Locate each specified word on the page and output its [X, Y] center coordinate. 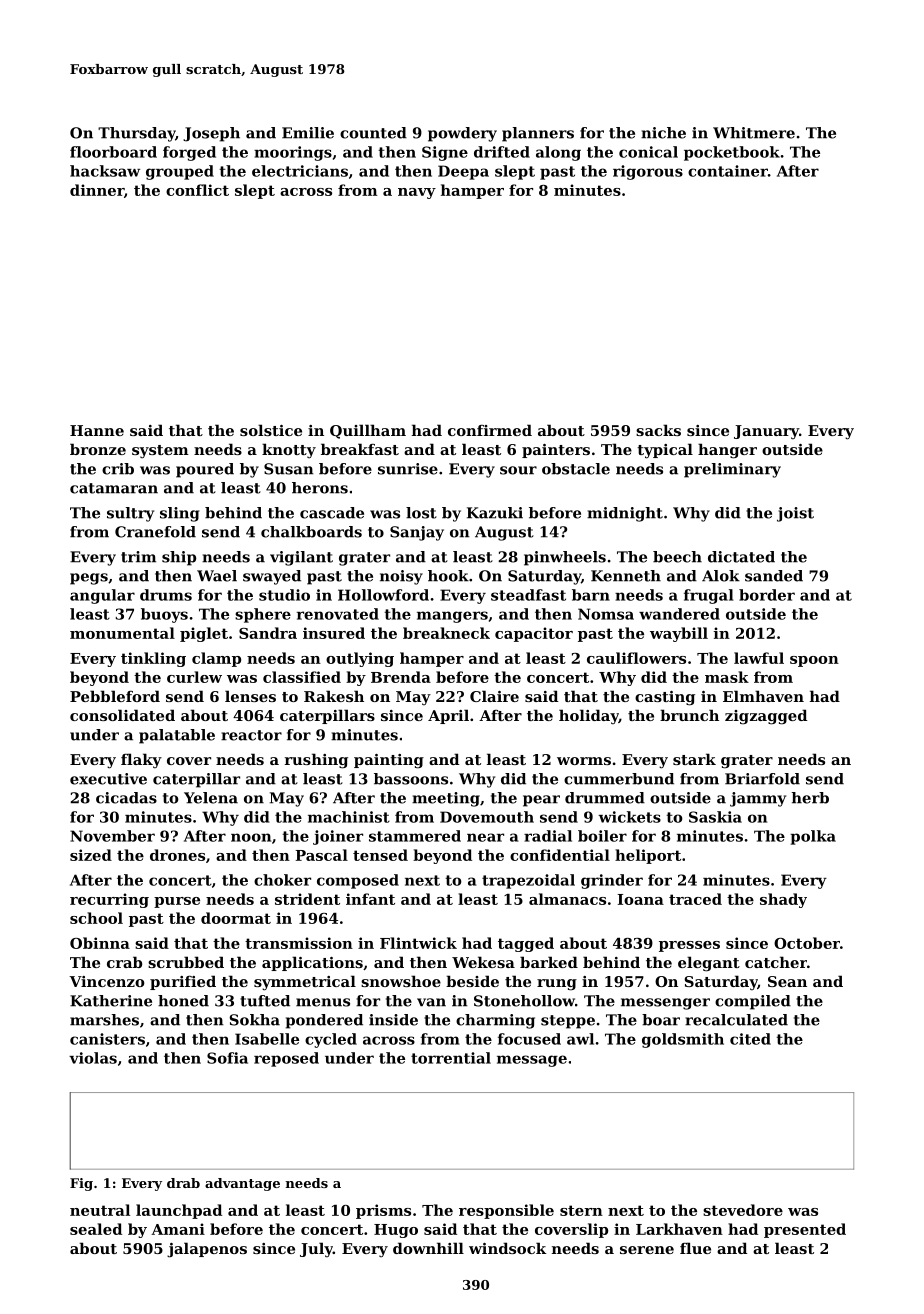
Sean [787, 981]
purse [177, 902]
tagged [526, 944]
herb [810, 798]
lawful [759, 658]
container [728, 171]
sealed [96, 1229]
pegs [89, 579]
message [532, 1061]
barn [591, 595]
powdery [462, 134]
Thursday [136, 134]
